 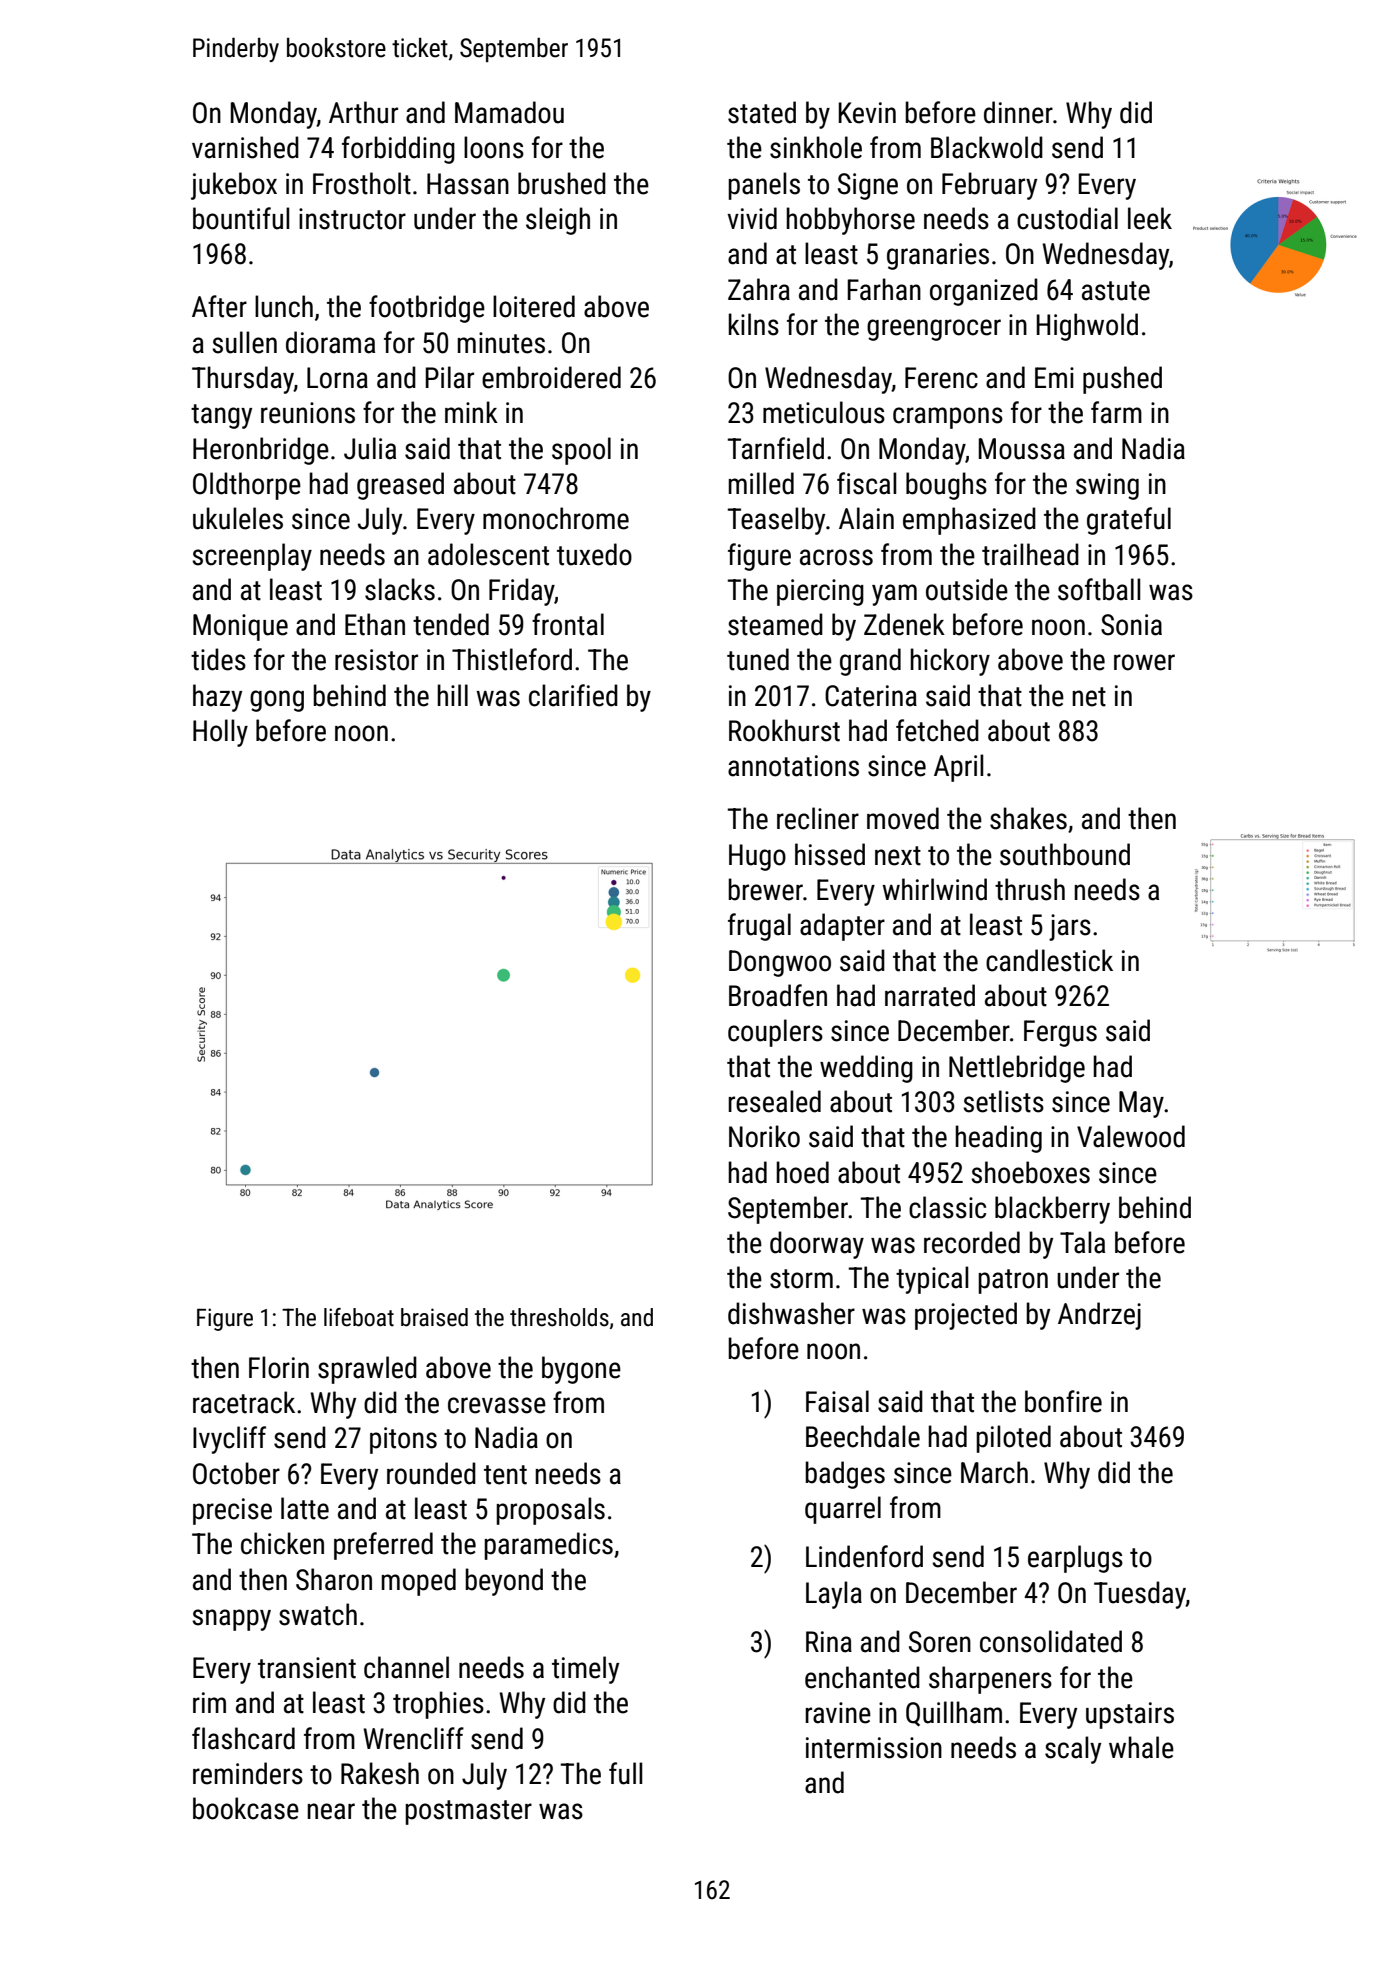 What do you see at coordinates (776, 521) in the document?
I see `Teaselby` at bounding box center [776, 521].
